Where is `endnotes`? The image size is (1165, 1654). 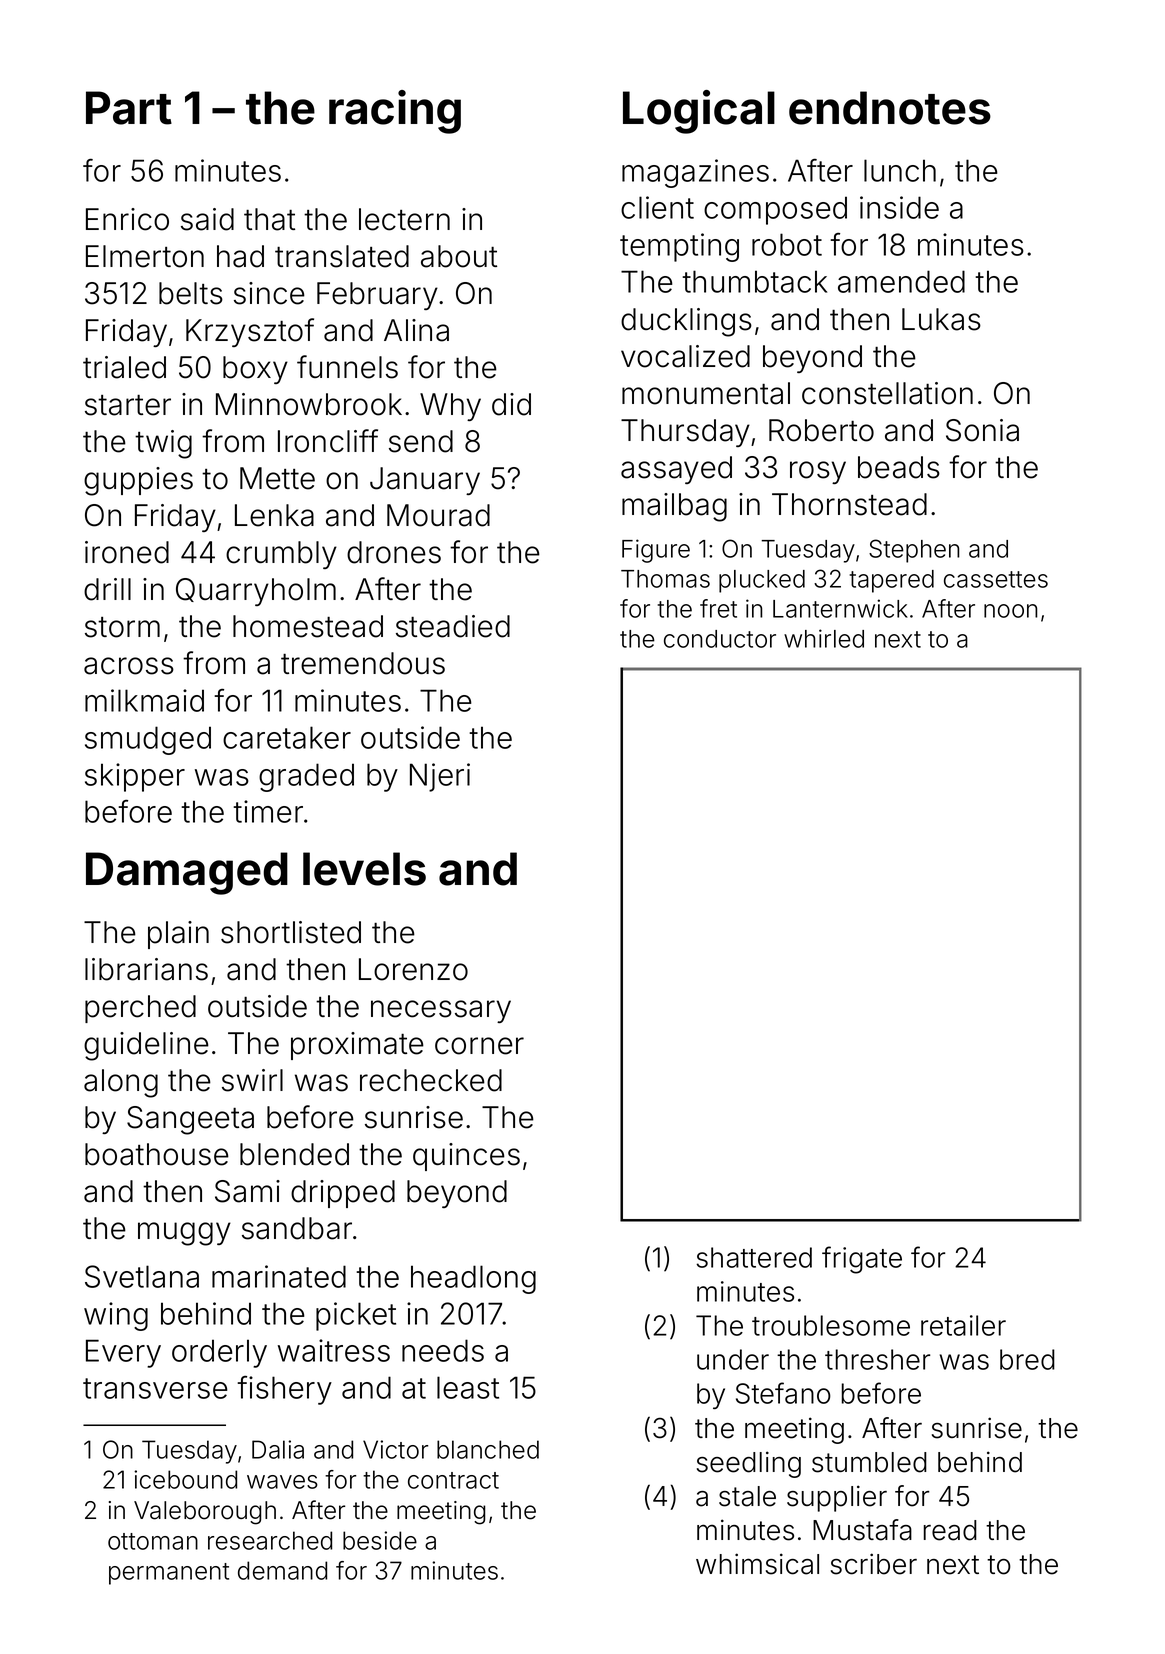 endnotes is located at coordinates (890, 108).
